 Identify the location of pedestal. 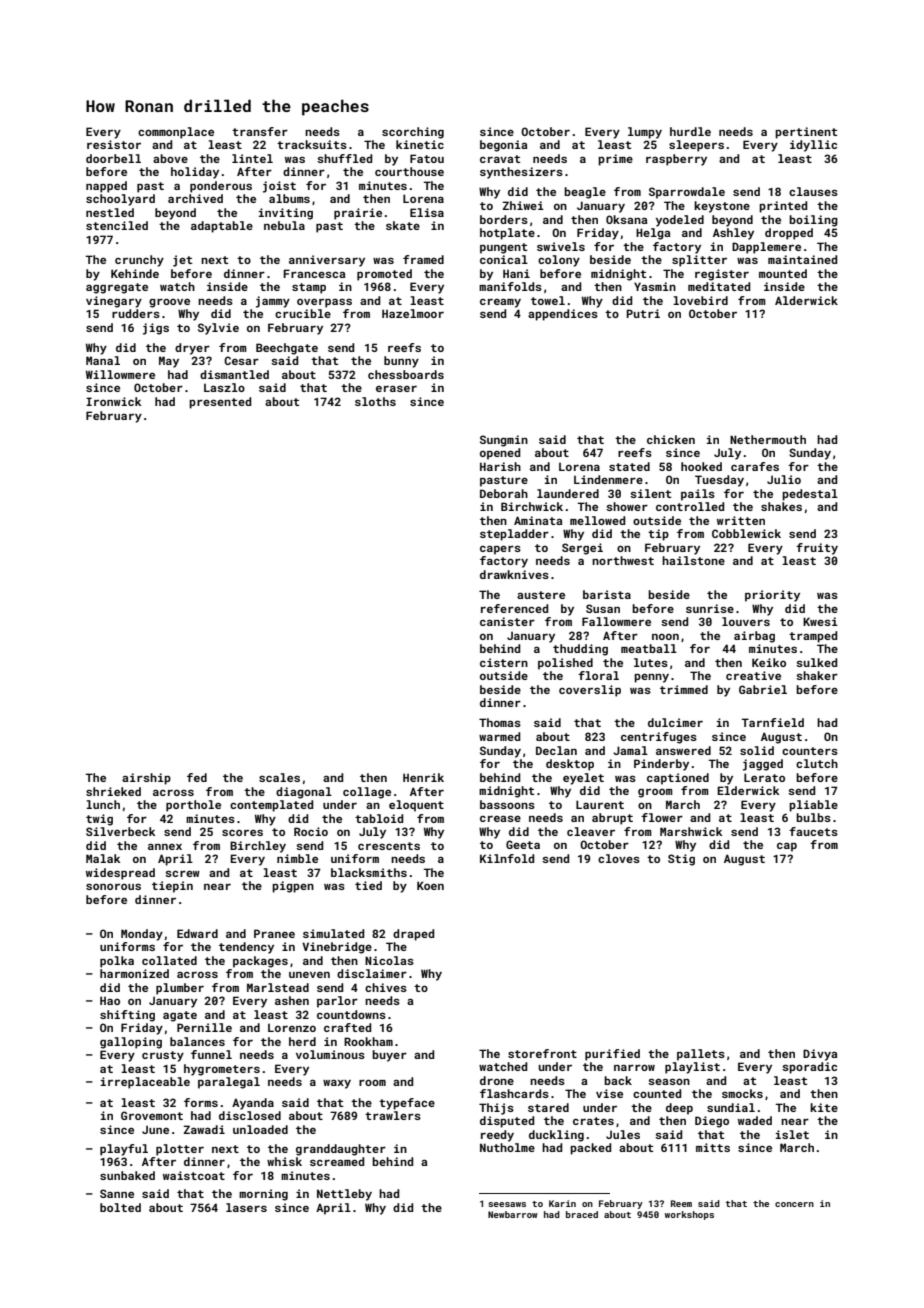
(810, 495).
